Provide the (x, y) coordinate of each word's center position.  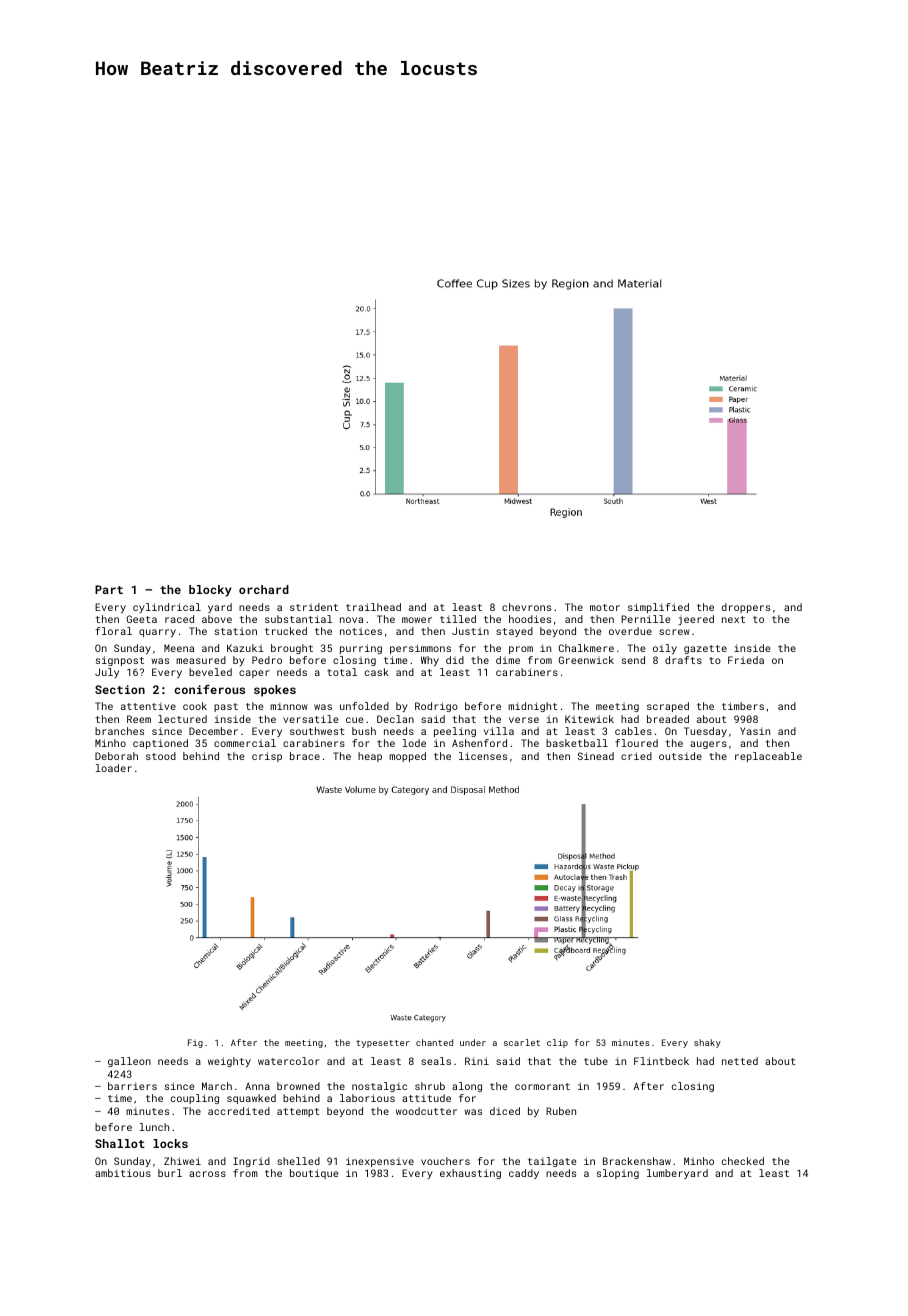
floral (114, 631)
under (473, 1042)
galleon (129, 1062)
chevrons (526, 607)
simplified (658, 608)
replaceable (768, 757)
